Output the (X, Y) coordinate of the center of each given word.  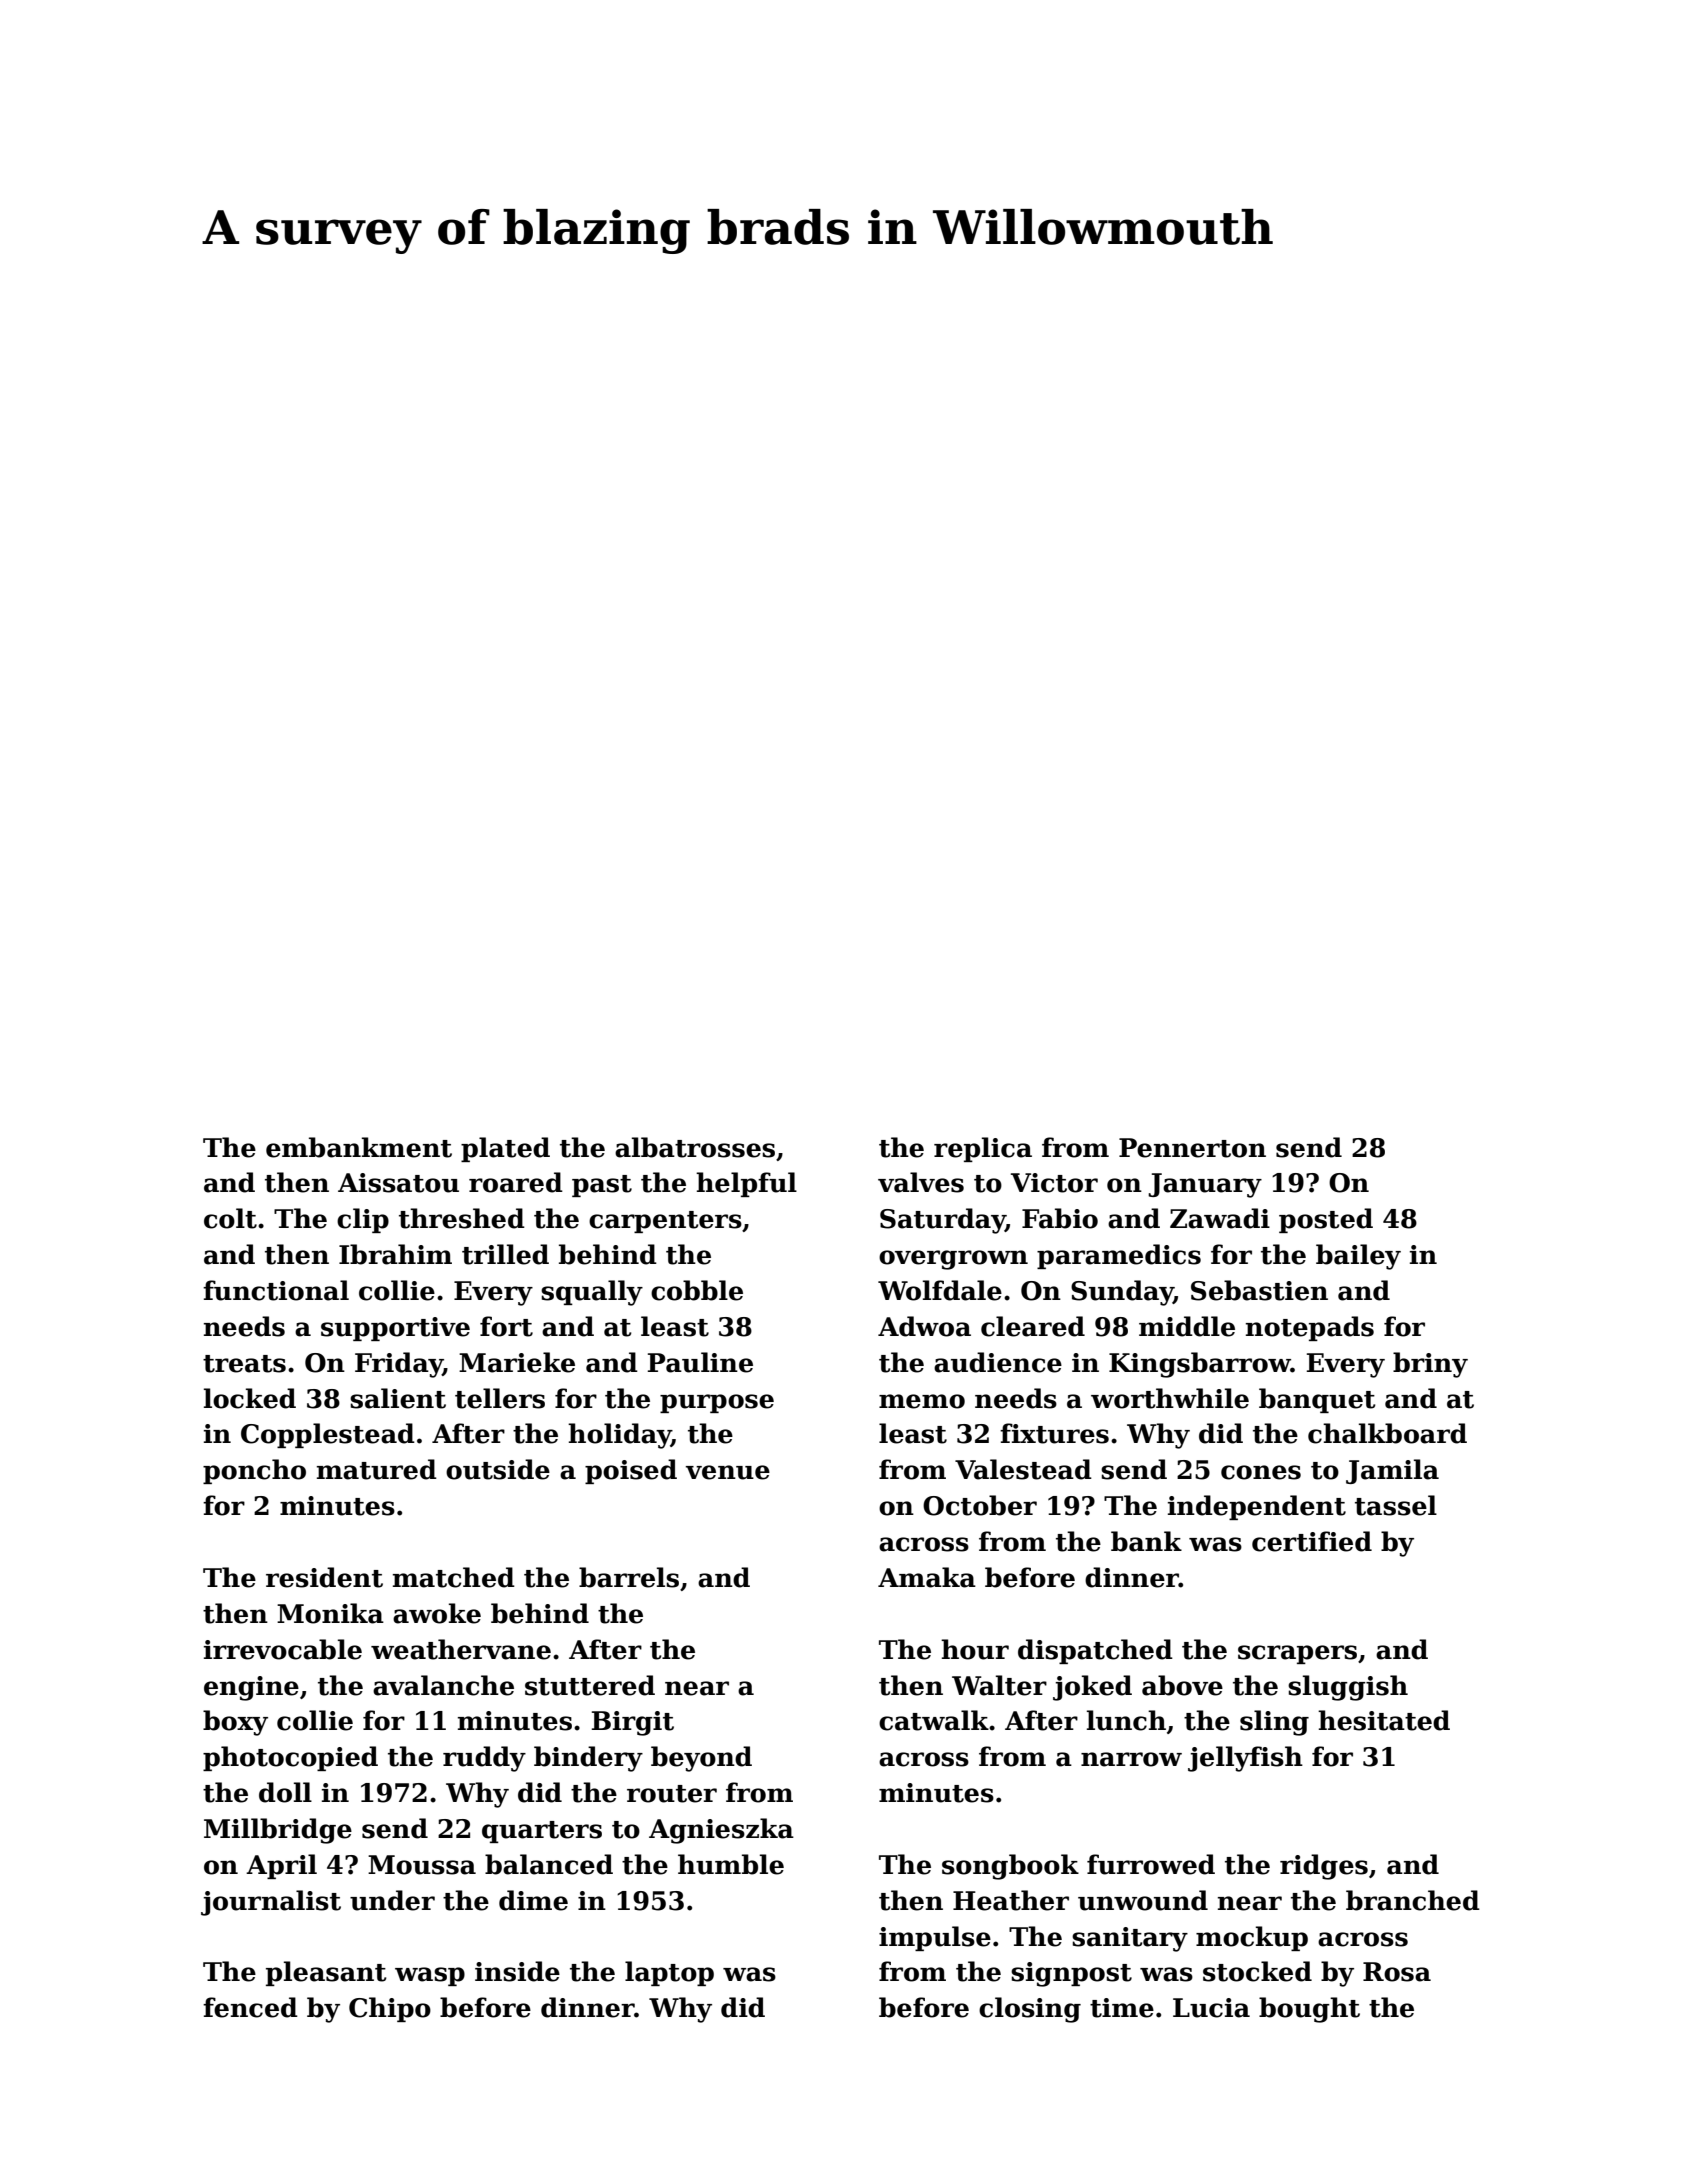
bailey (1358, 1257)
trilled (505, 1254)
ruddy (484, 1759)
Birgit (633, 1723)
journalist (271, 1903)
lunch (1126, 1720)
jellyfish (1245, 1759)
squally (592, 1293)
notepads (1310, 1328)
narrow (1131, 1759)
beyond (701, 1759)
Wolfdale (940, 1290)
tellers (500, 1398)
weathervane (461, 1649)
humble (731, 1864)
